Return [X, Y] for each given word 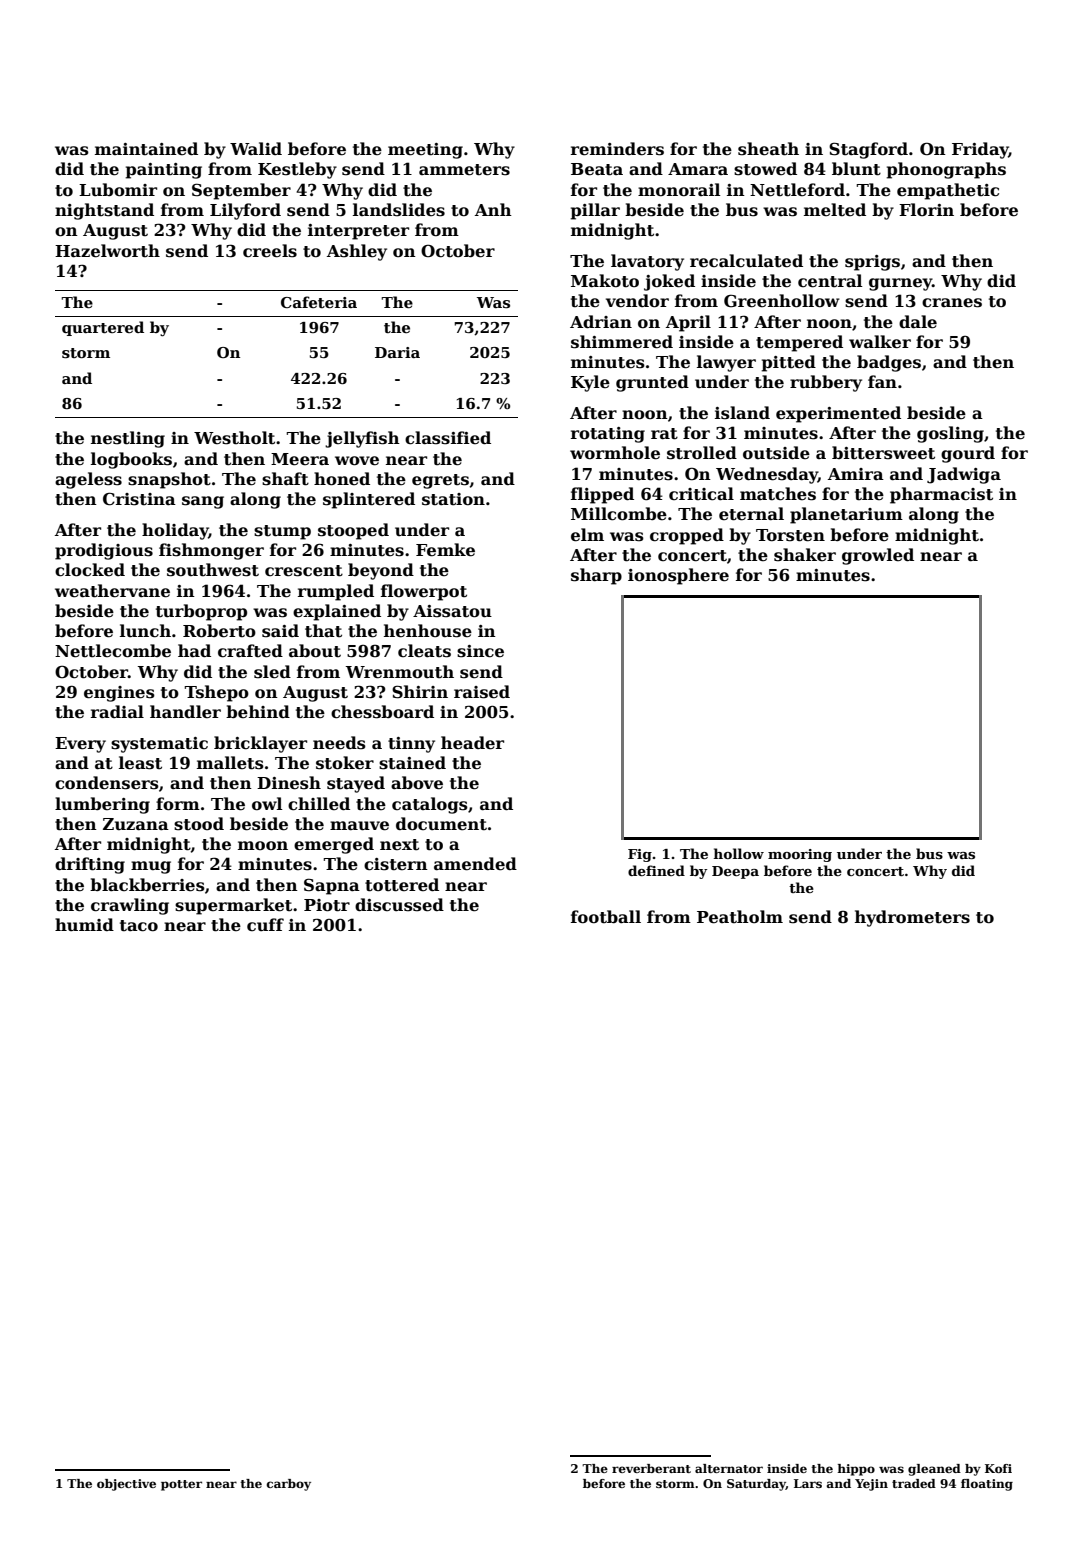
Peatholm [740, 917]
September [241, 191]
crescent [304, 571]
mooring [800, 855]
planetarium [846, 515]
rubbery [826, 383]
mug [151, 867]
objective [126, 1485]
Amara [698, 169]
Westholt [234, 438]
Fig [640, 855]
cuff [265, 924]
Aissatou [452, 611]
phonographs [946, 170]
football [606, 917]
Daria [397, 352]
